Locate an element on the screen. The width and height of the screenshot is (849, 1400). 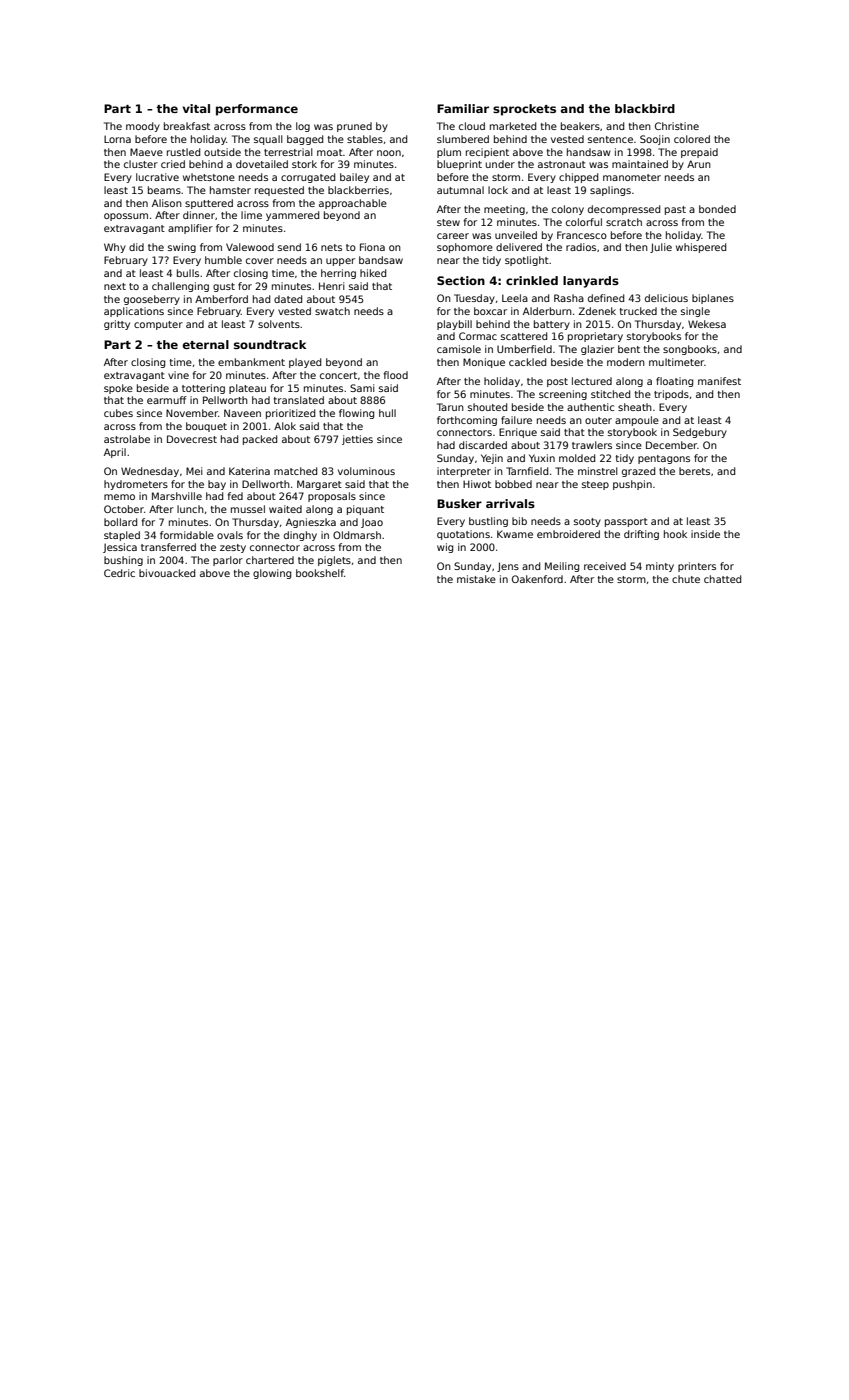
autumnal is located at coordinates (460, 190).
